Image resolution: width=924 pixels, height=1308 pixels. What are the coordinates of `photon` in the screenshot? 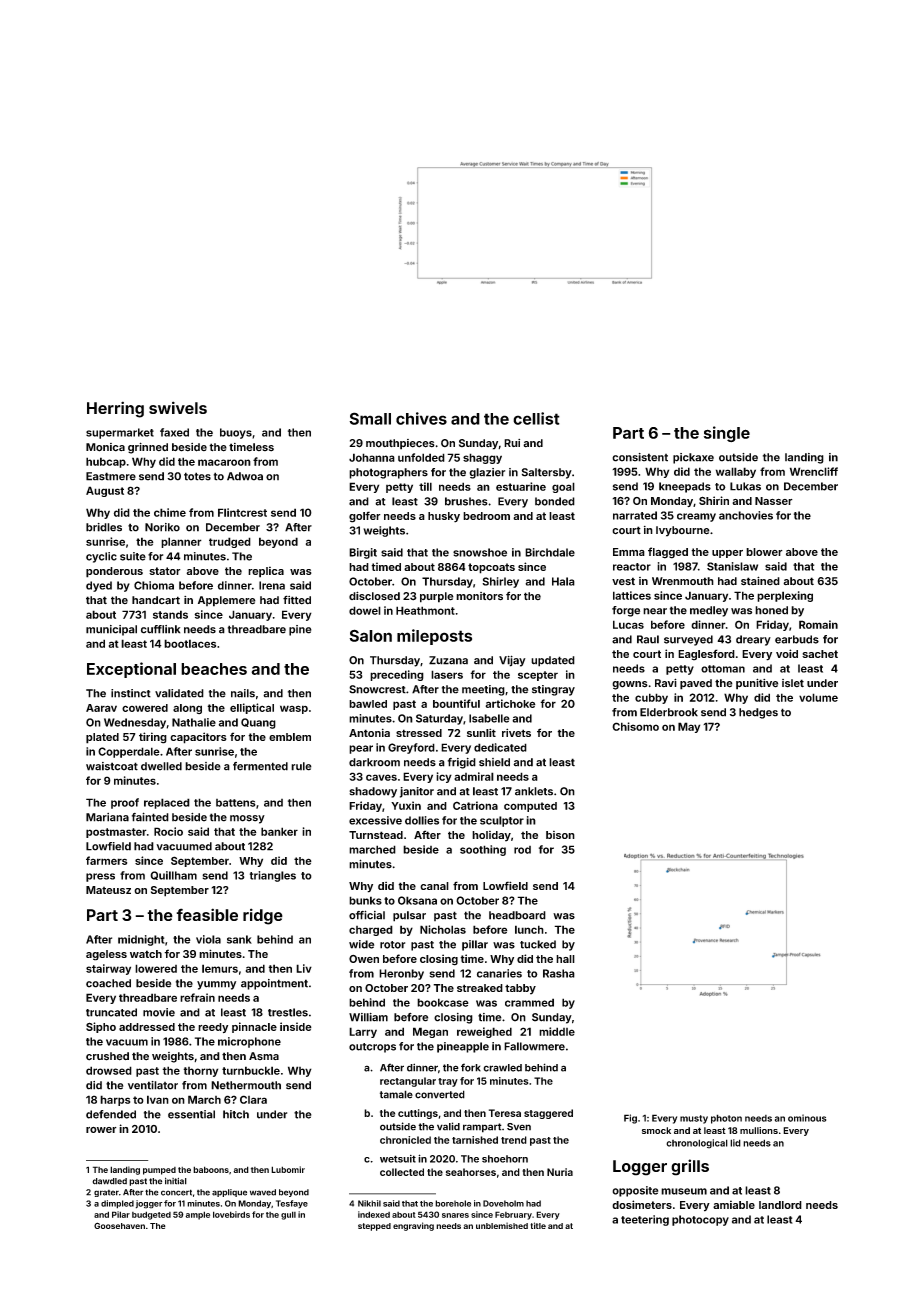 It's located at (726, 1119).
